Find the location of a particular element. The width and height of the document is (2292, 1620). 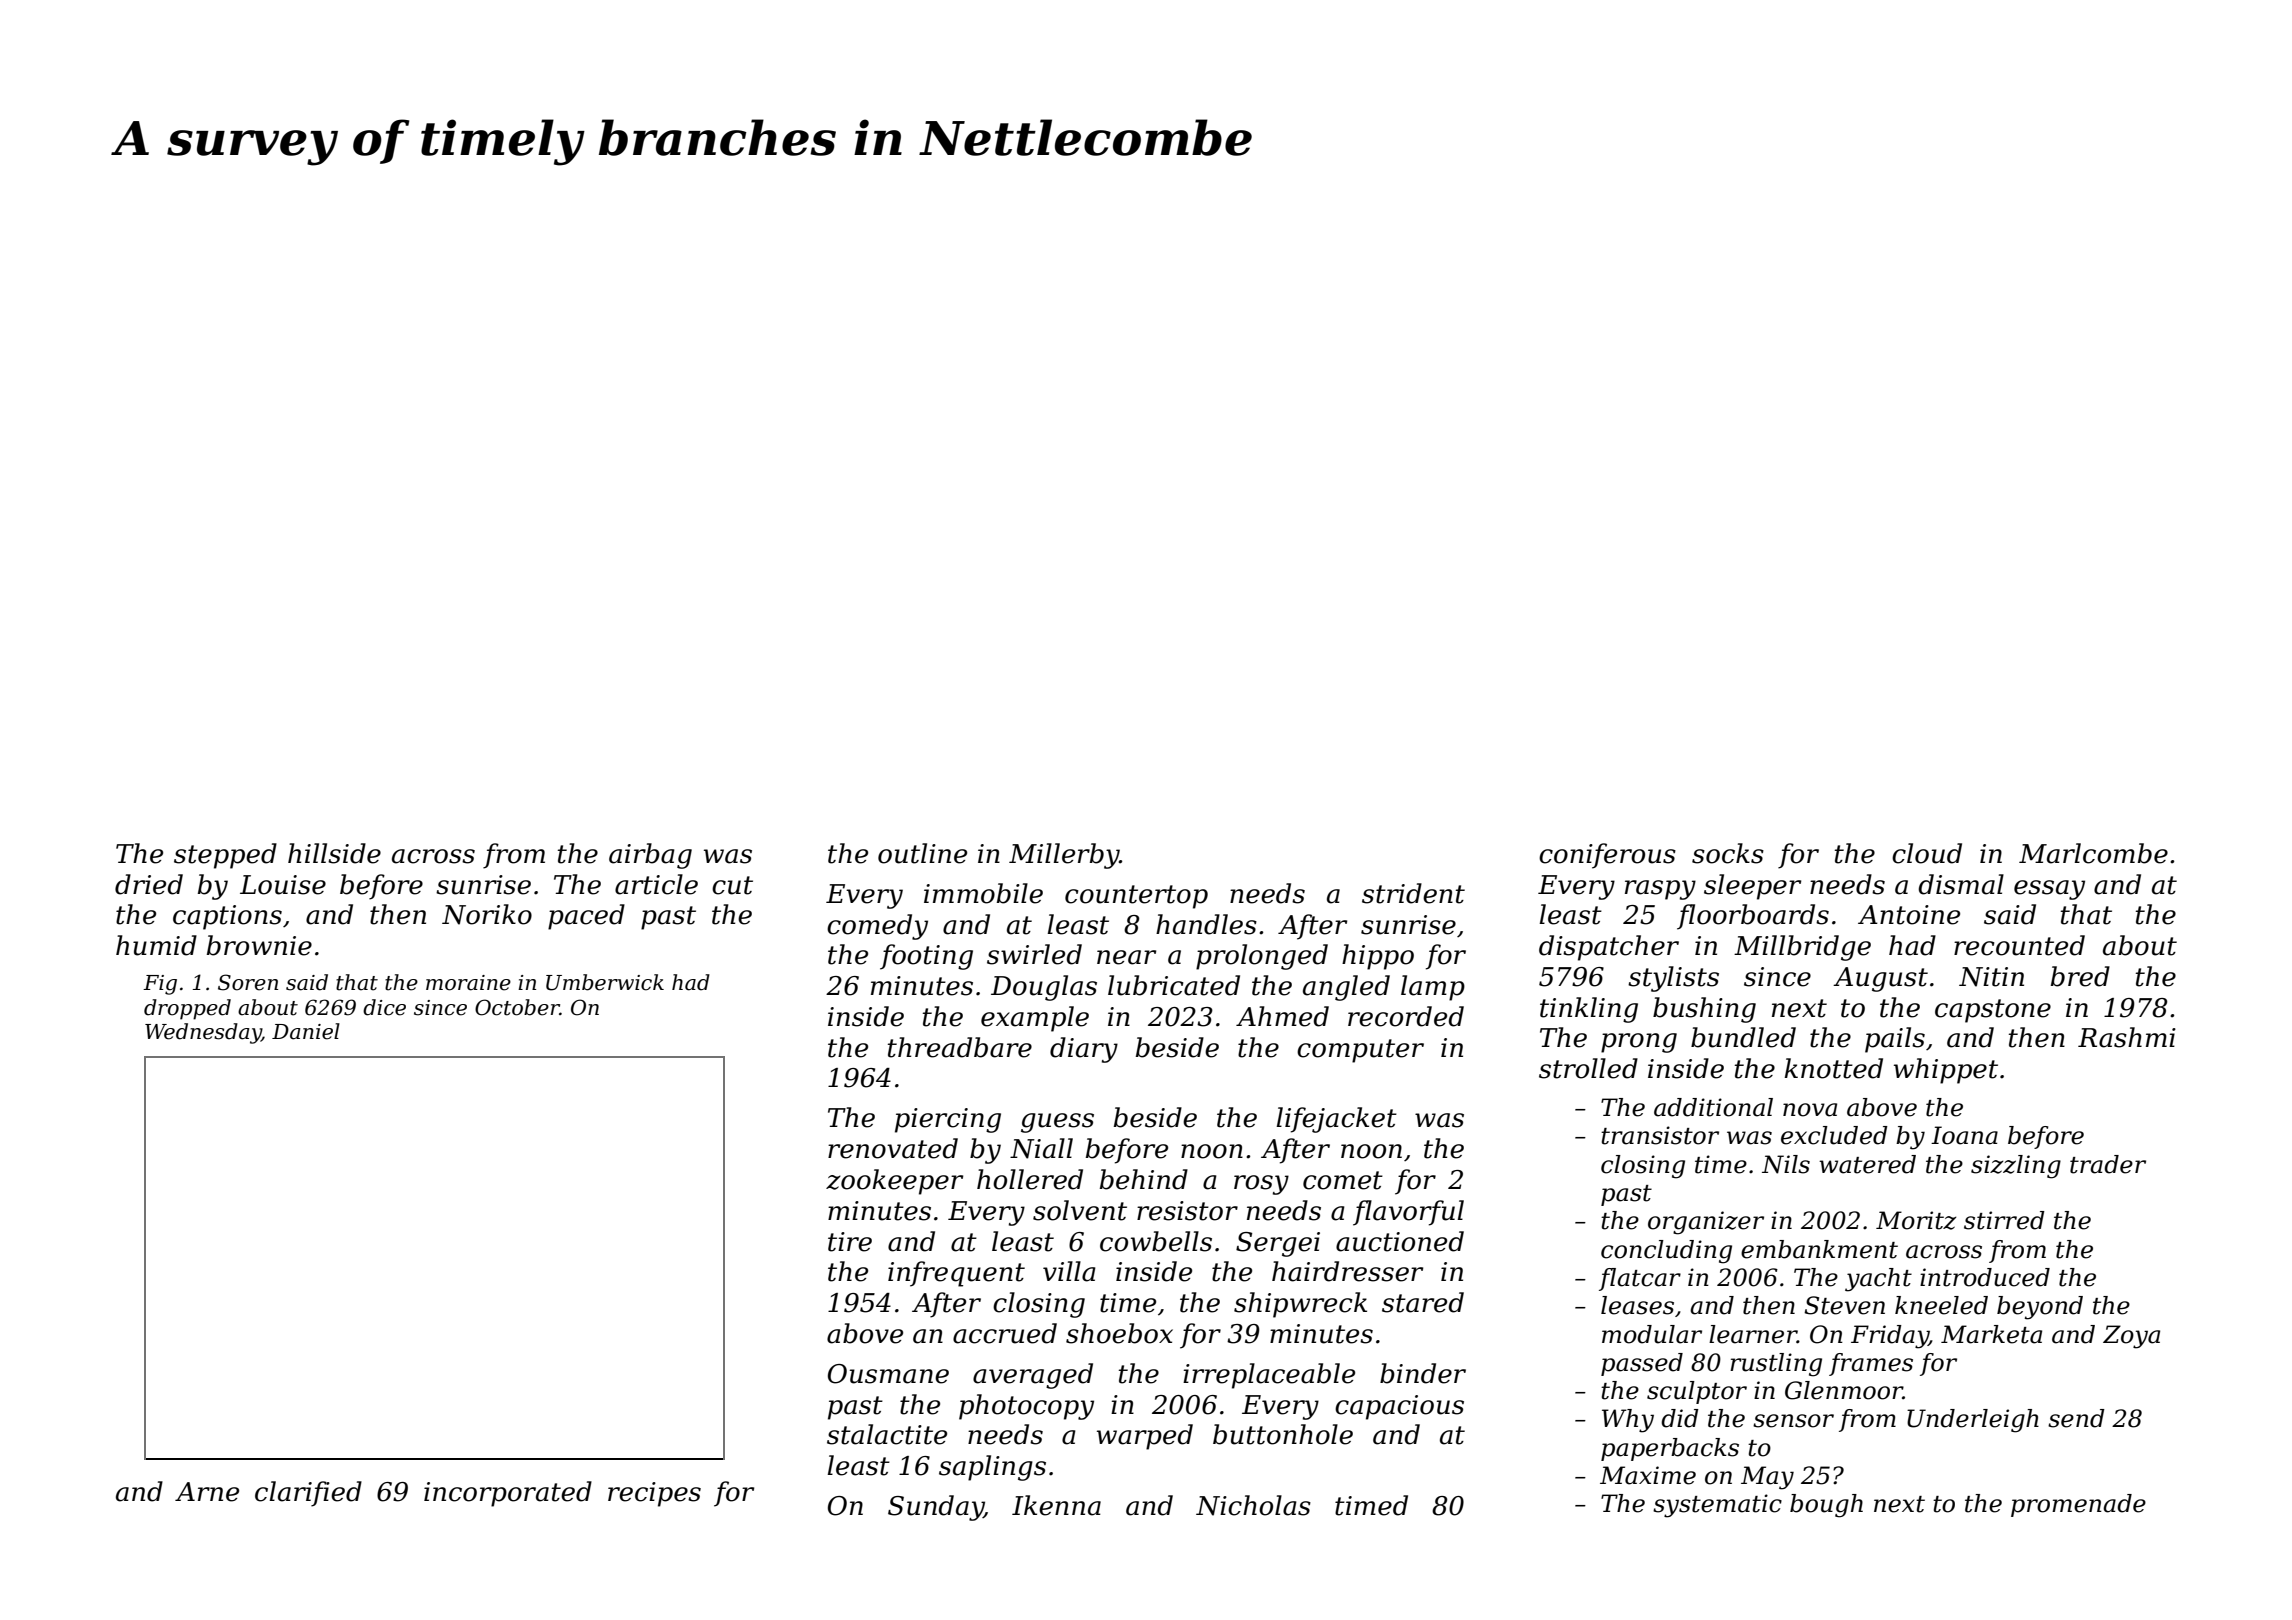

systematic is located at coordinates (1717, 1506).
